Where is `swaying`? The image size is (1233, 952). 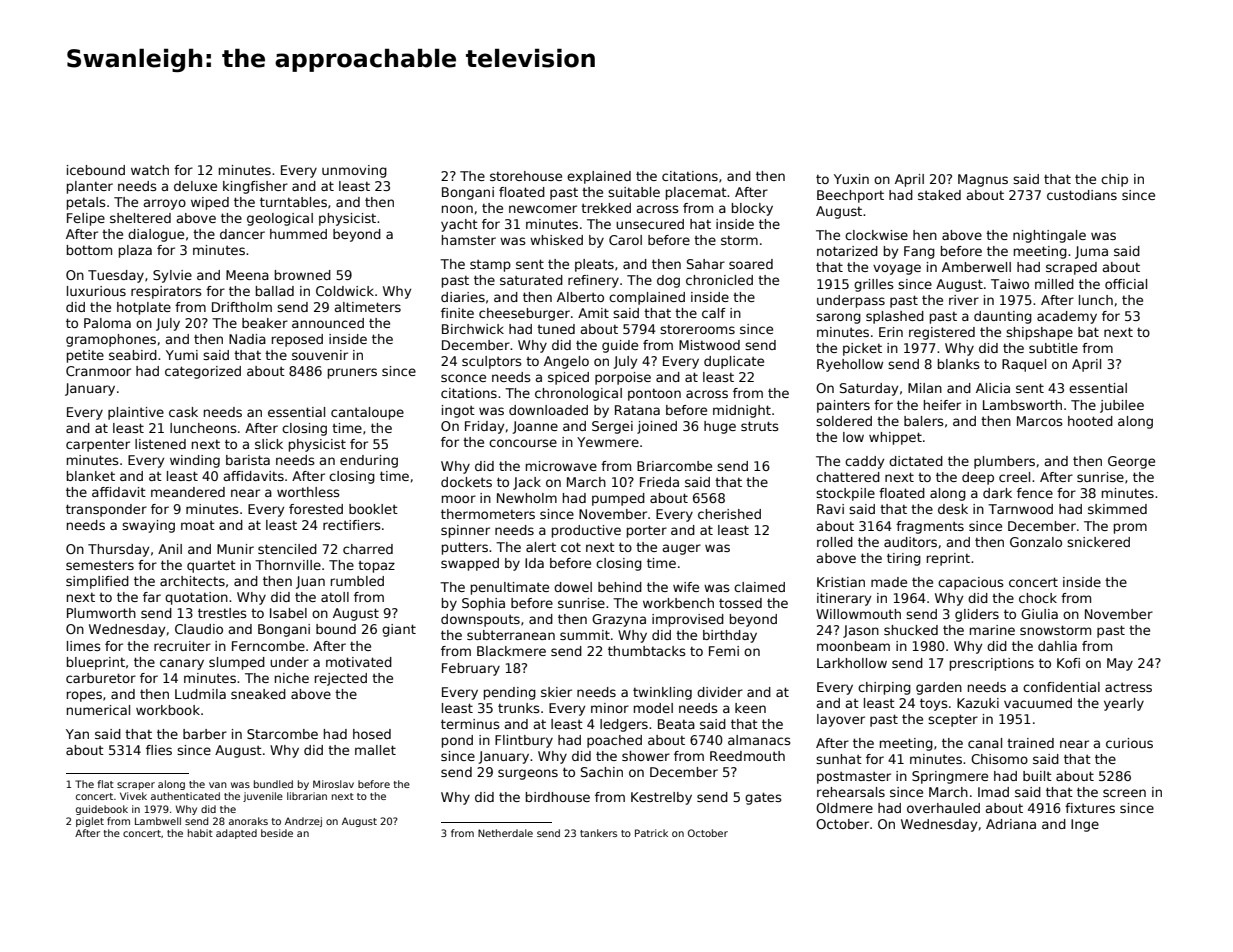 swaying is located at coordinates (148, 526).
